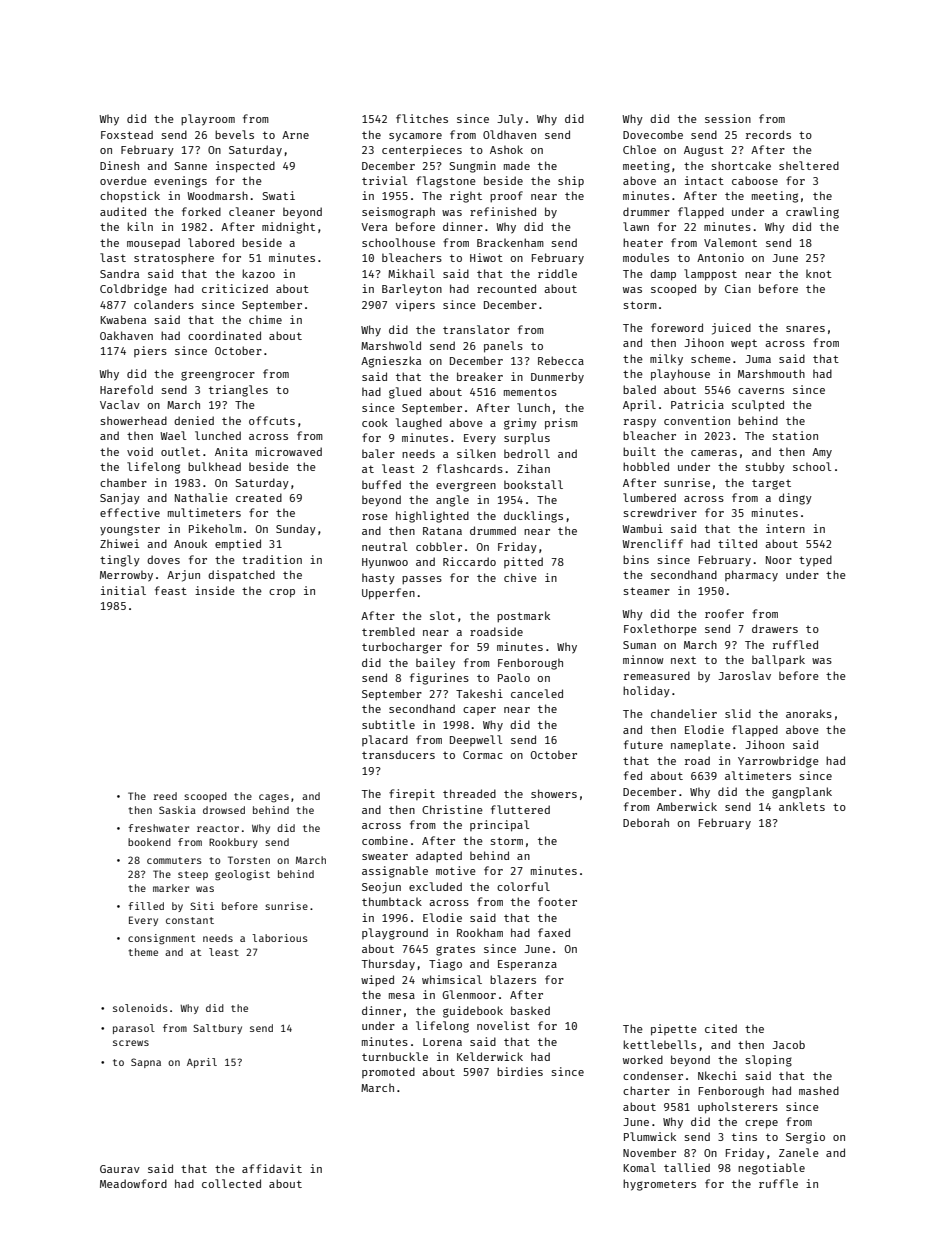 This screenshot has width=952, height=1233. I want to click on chime, so click(265, 319).
